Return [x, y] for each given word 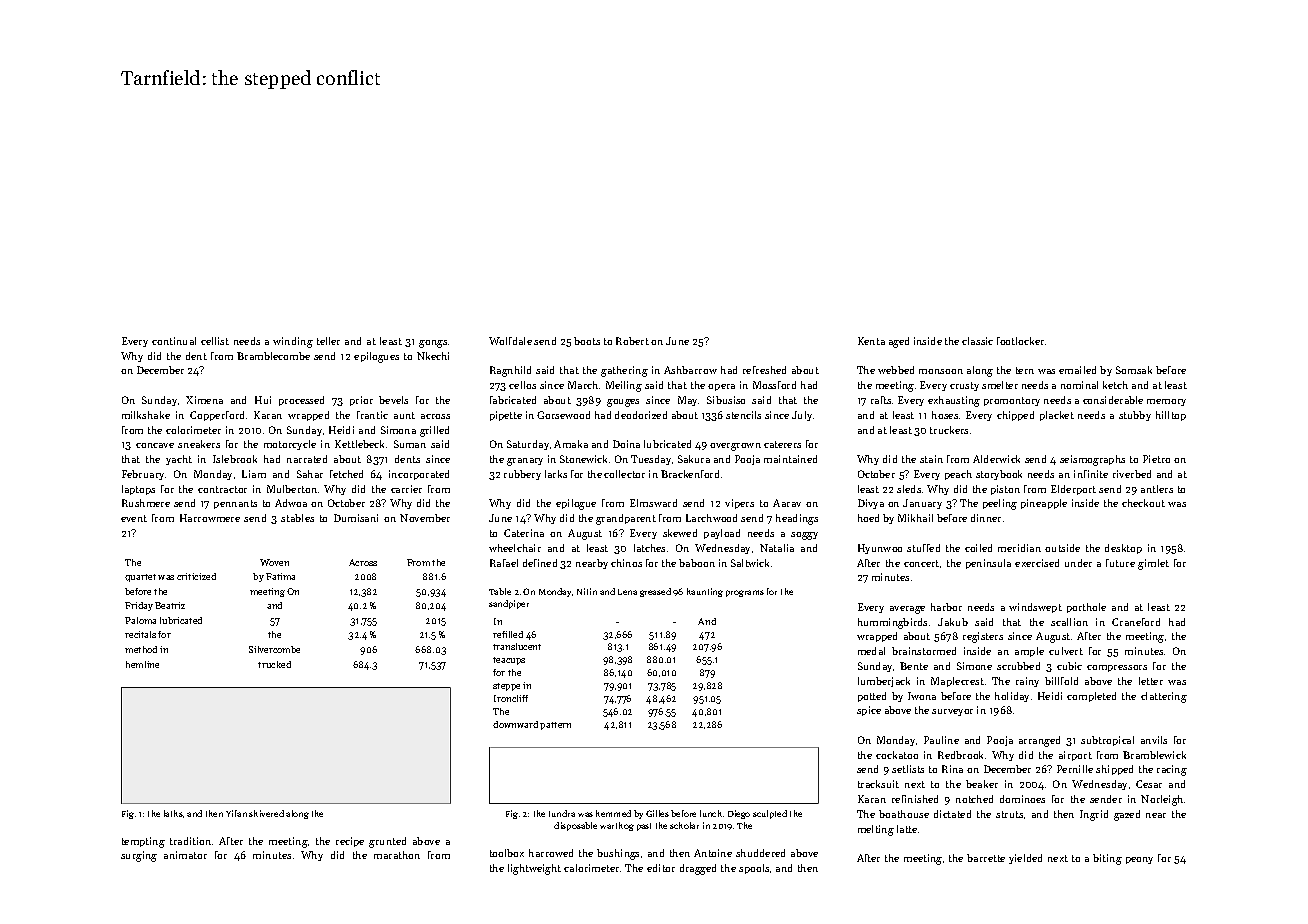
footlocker [1020, 341]
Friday [139, 606]
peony [1139, 860]
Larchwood [711, 518]
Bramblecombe [273, 356]
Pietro [1156, 459]
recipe [350, 842]
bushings [618, 854]
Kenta [871, 341]
